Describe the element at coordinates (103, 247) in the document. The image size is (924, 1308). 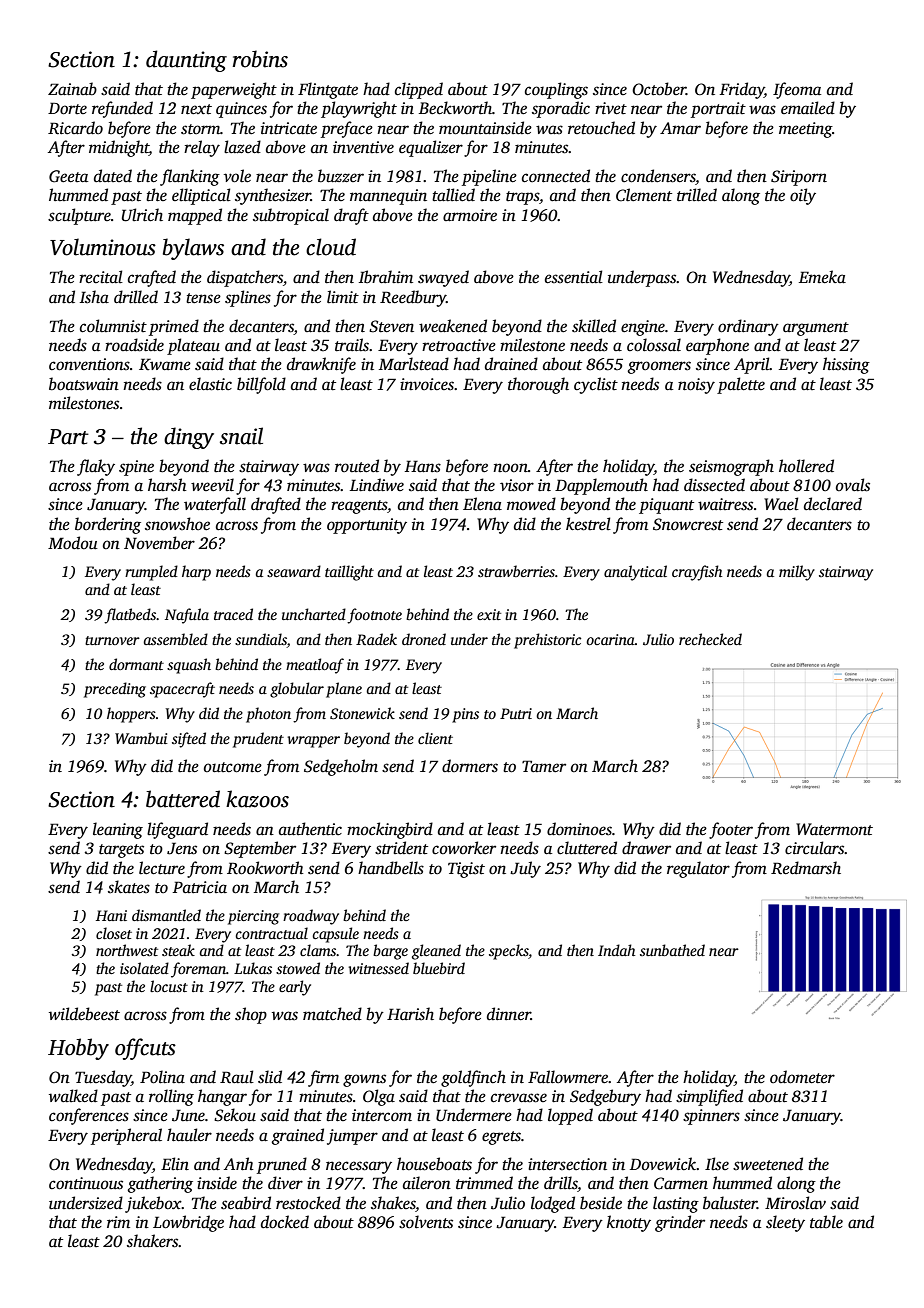
I see `Voluminous` at that location.
